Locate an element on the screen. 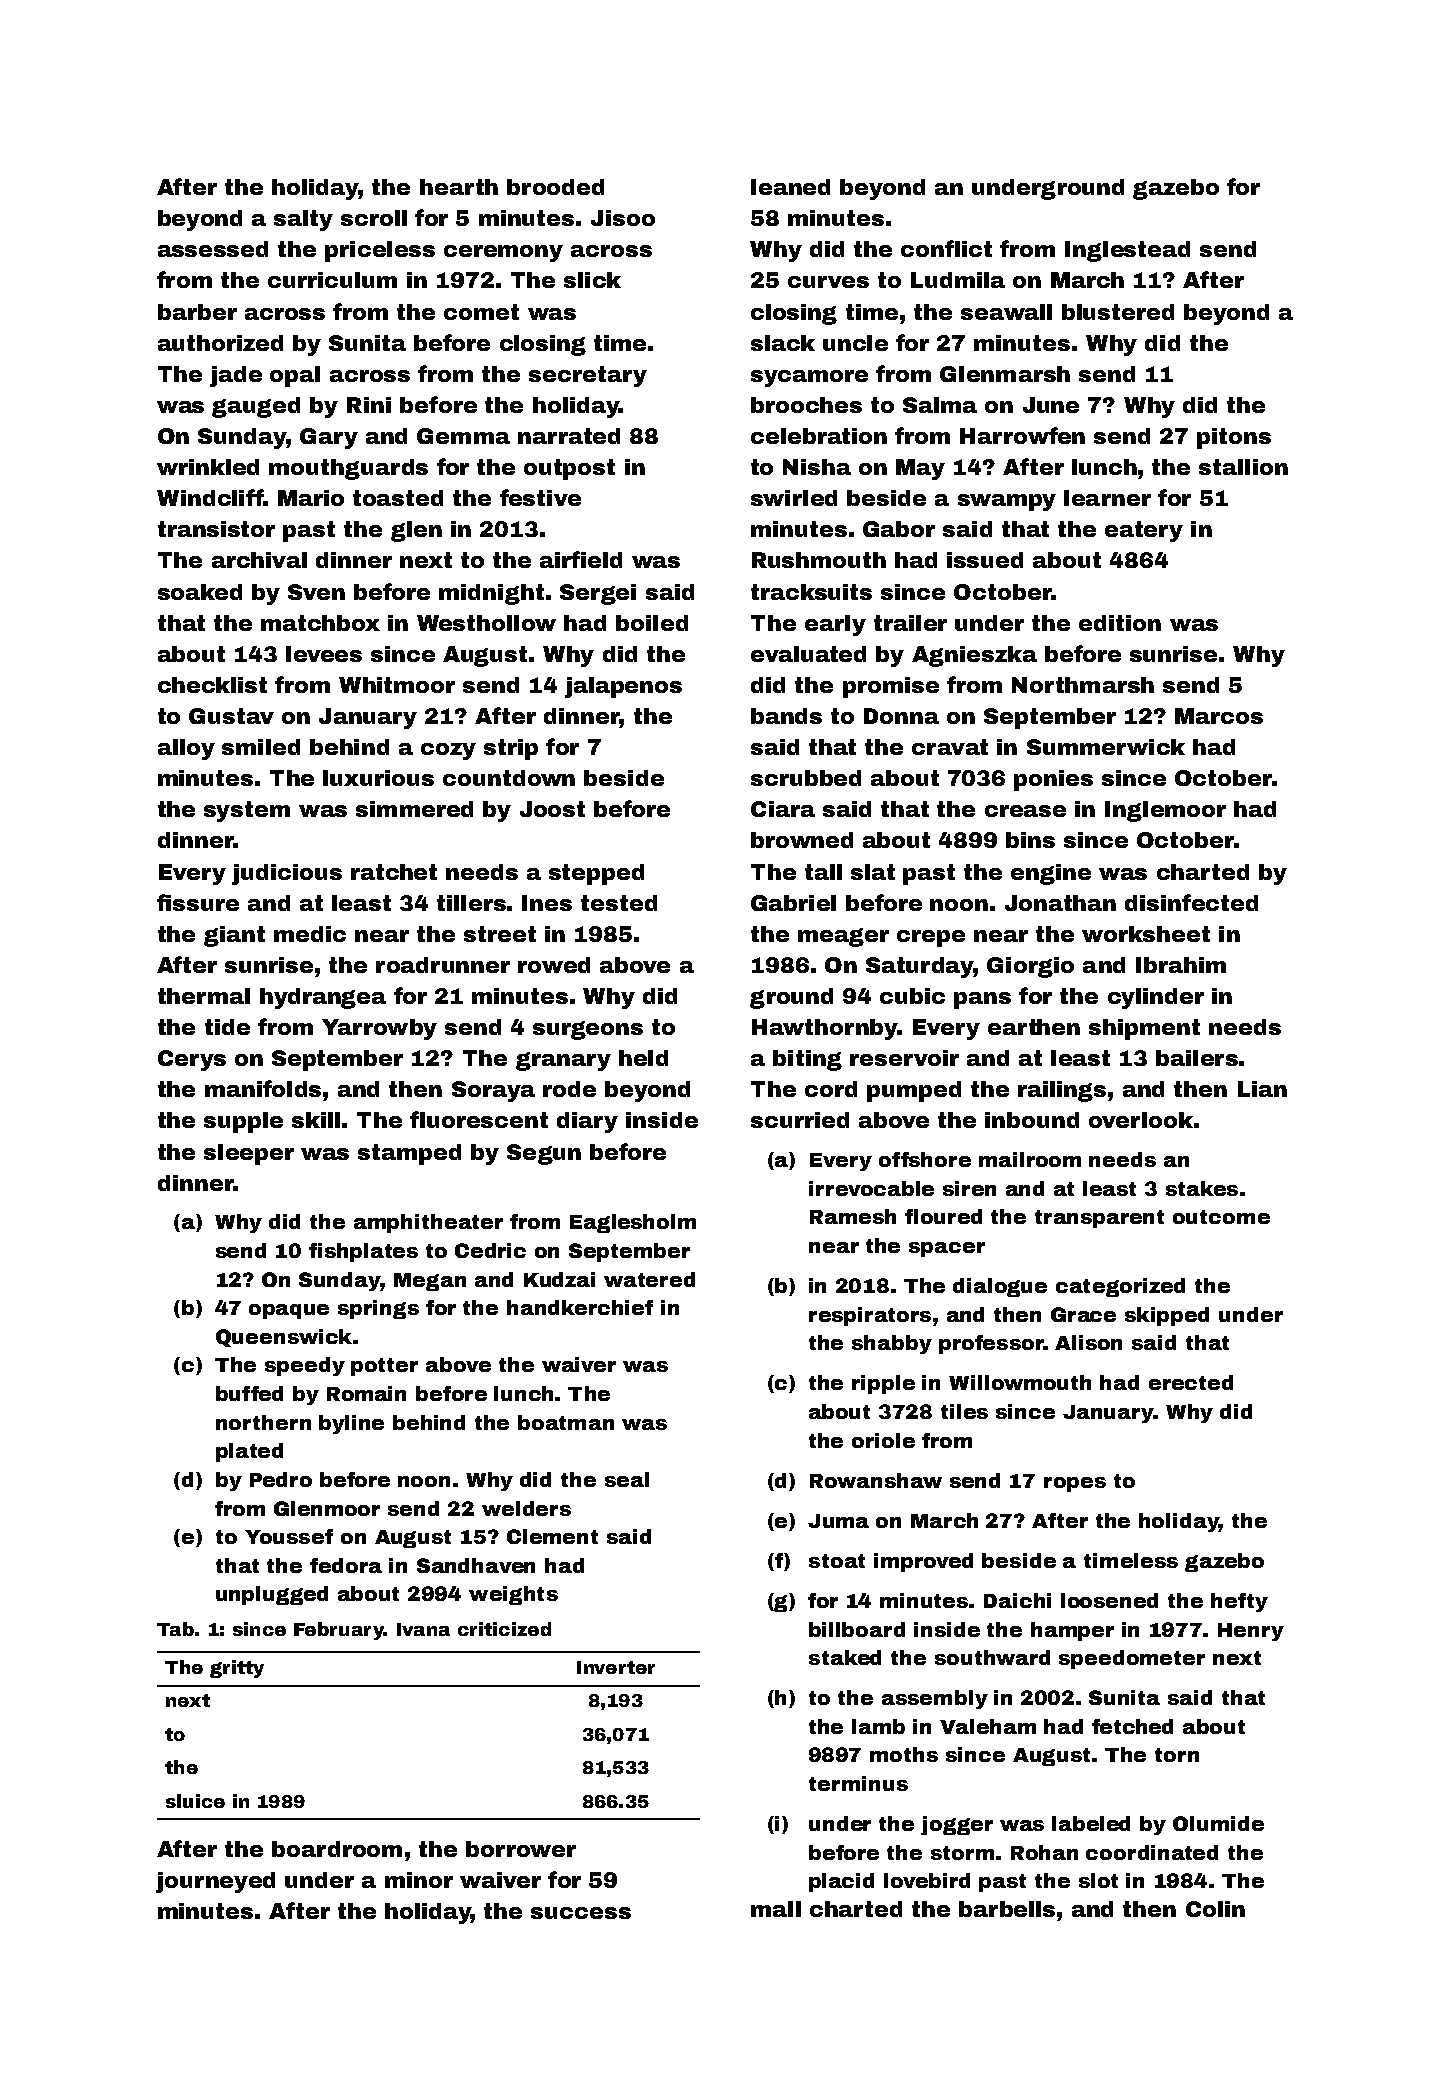  leaned is located at coordinates (790, 187).
